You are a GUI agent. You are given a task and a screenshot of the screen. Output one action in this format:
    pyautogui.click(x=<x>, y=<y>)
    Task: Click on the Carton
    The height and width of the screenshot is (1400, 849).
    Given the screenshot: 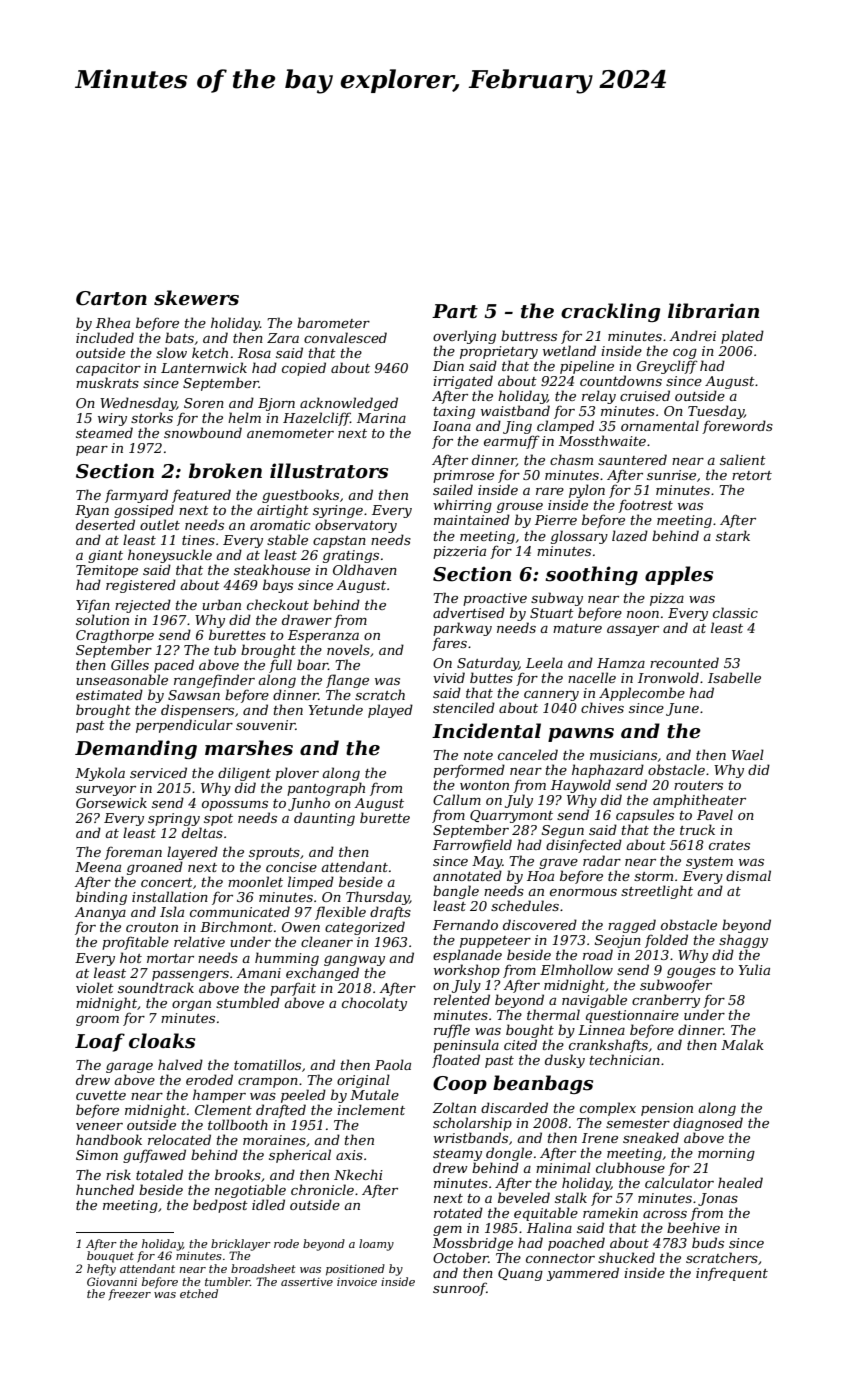 What is the action you would take?
    pyautogui.click(x=111, y=298)
